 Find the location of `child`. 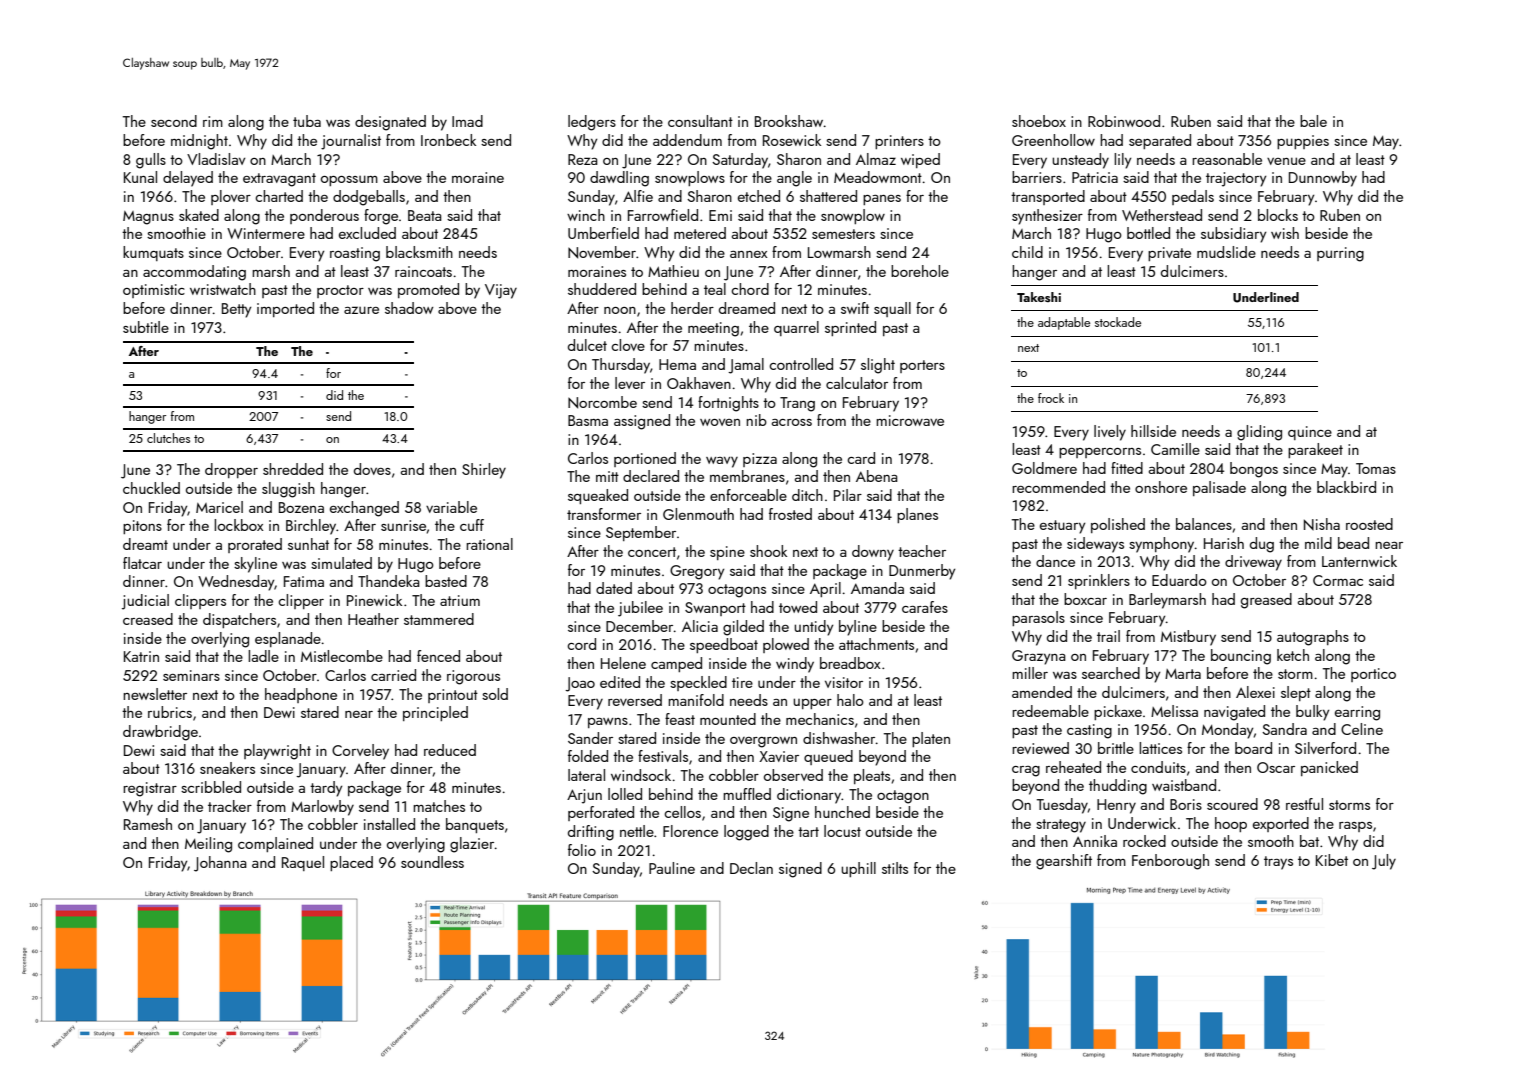

child is located at coordinates (1027, 252).
